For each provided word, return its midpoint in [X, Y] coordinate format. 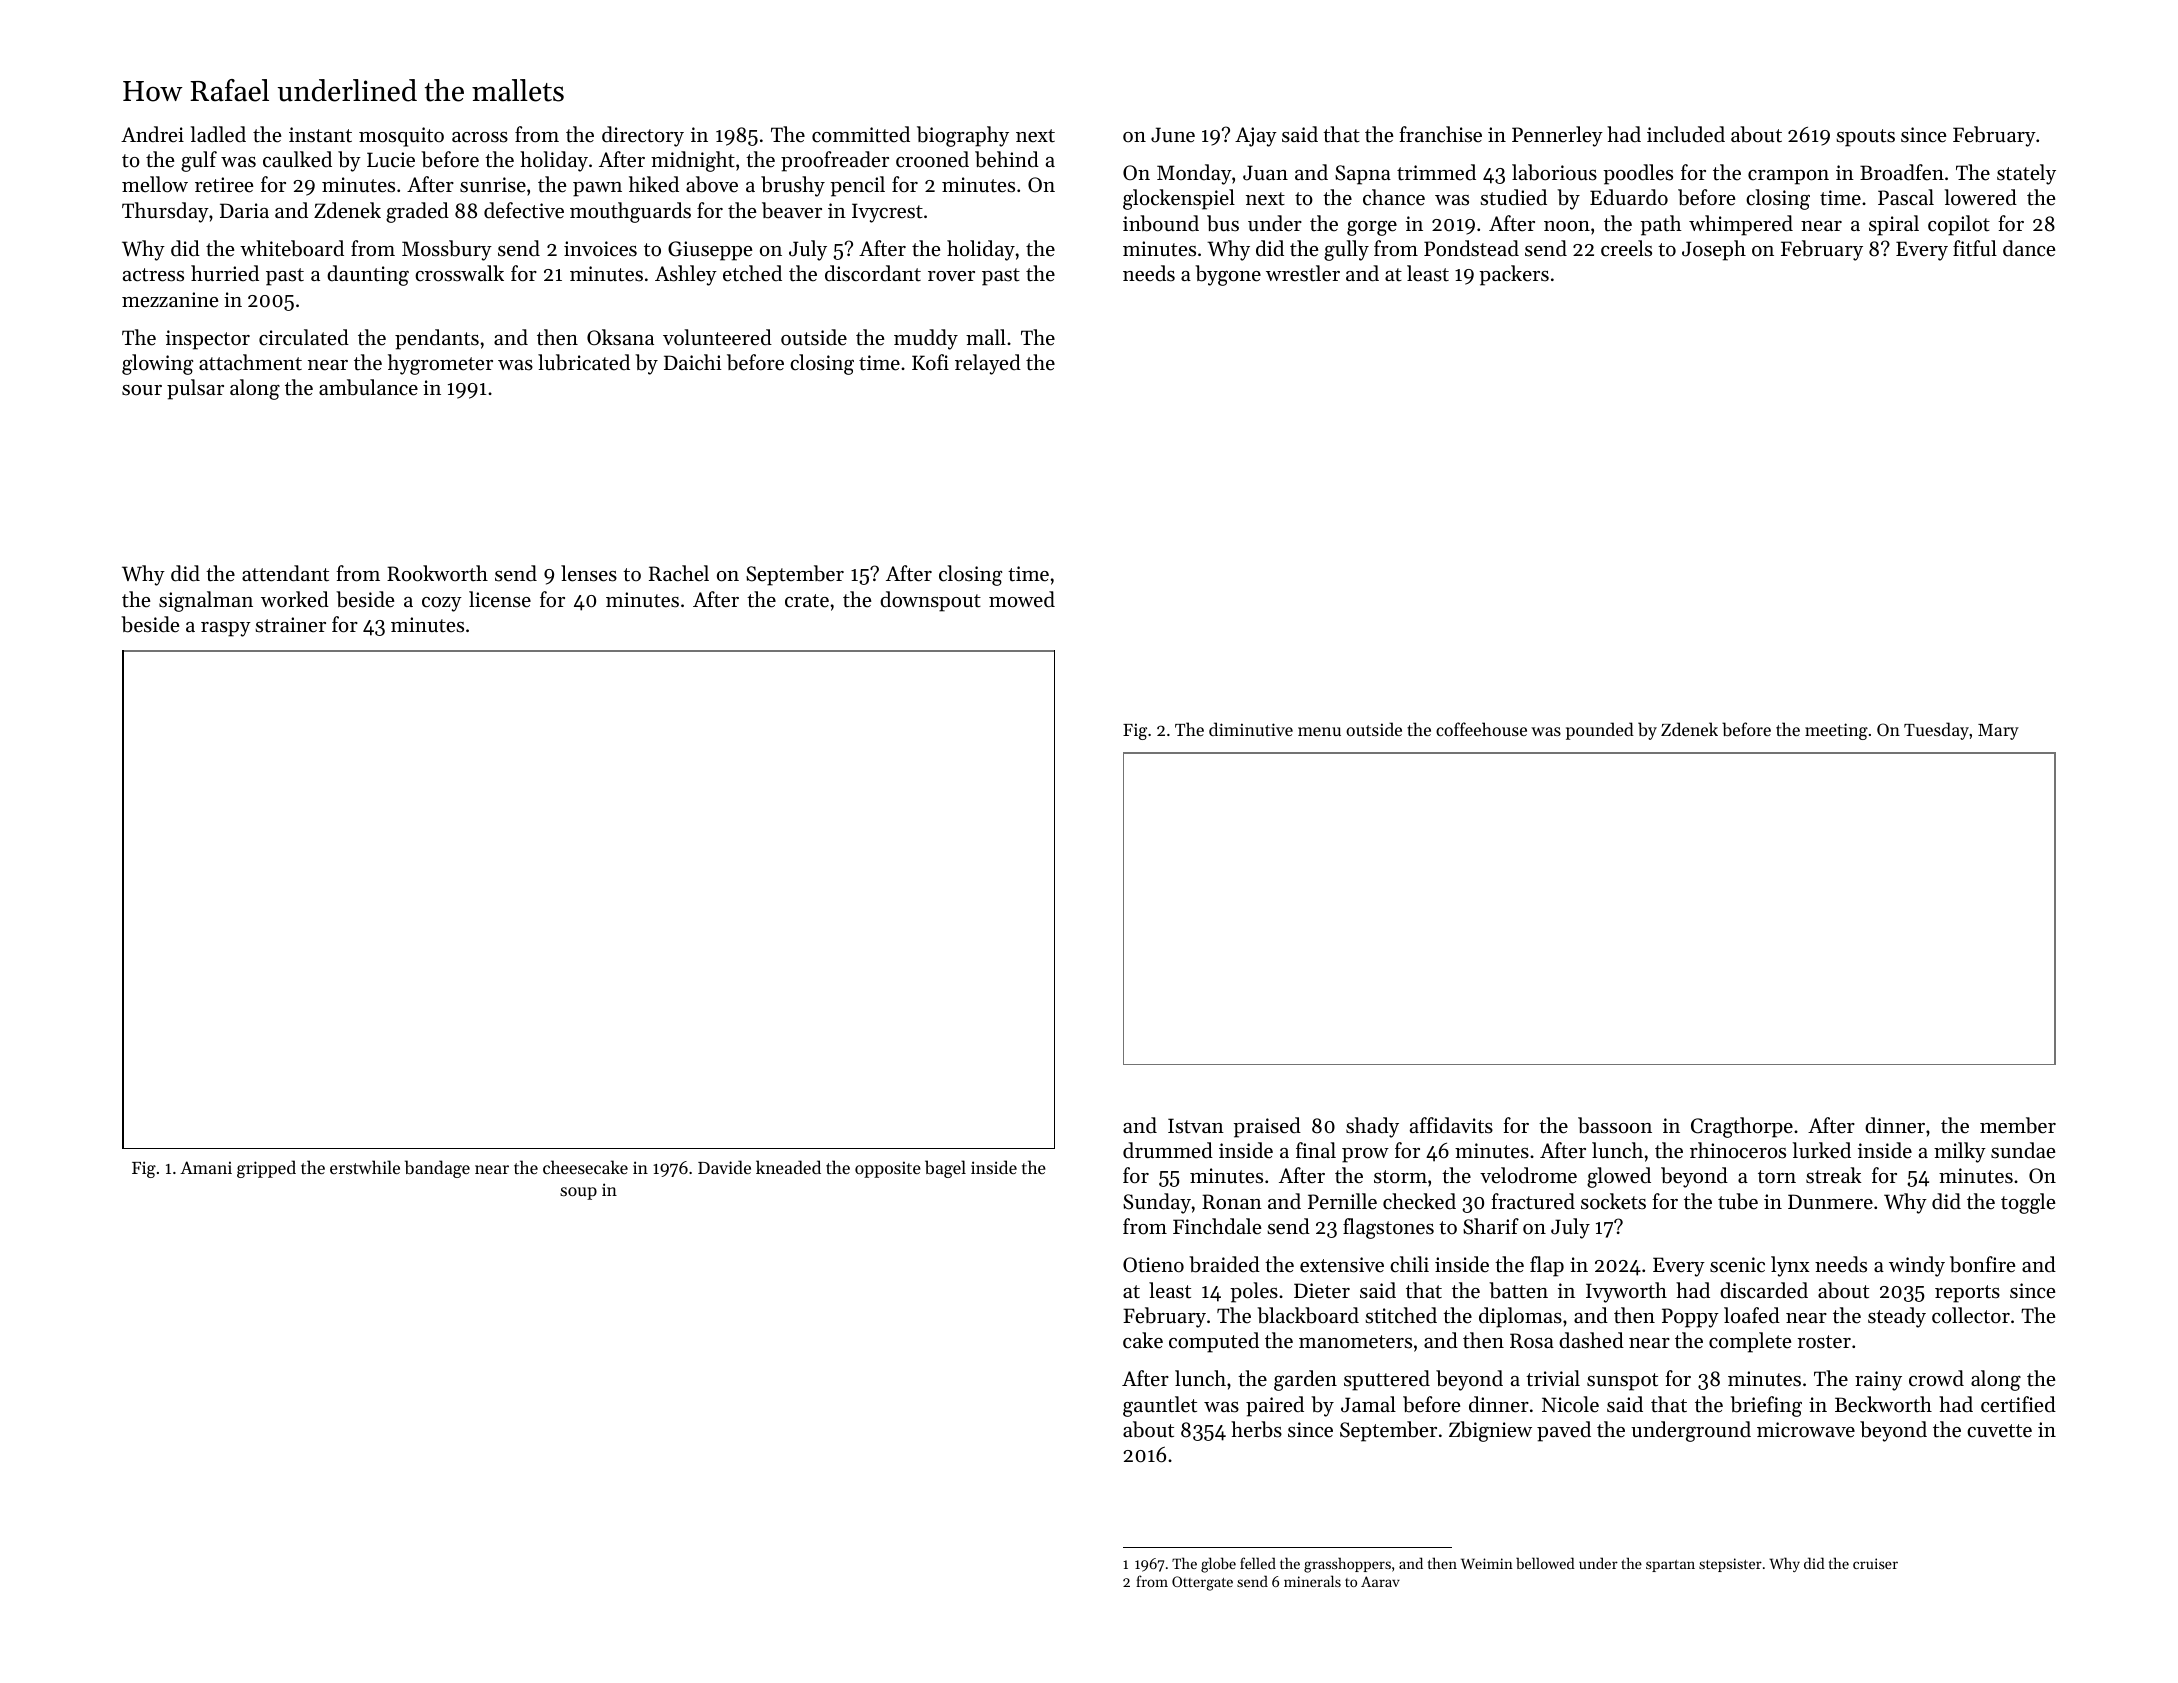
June [1173, 135]
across [480, 137]
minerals [1312, 1581]
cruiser [1875, 1563]
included [1686, 134]
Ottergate [1202, 1583]
